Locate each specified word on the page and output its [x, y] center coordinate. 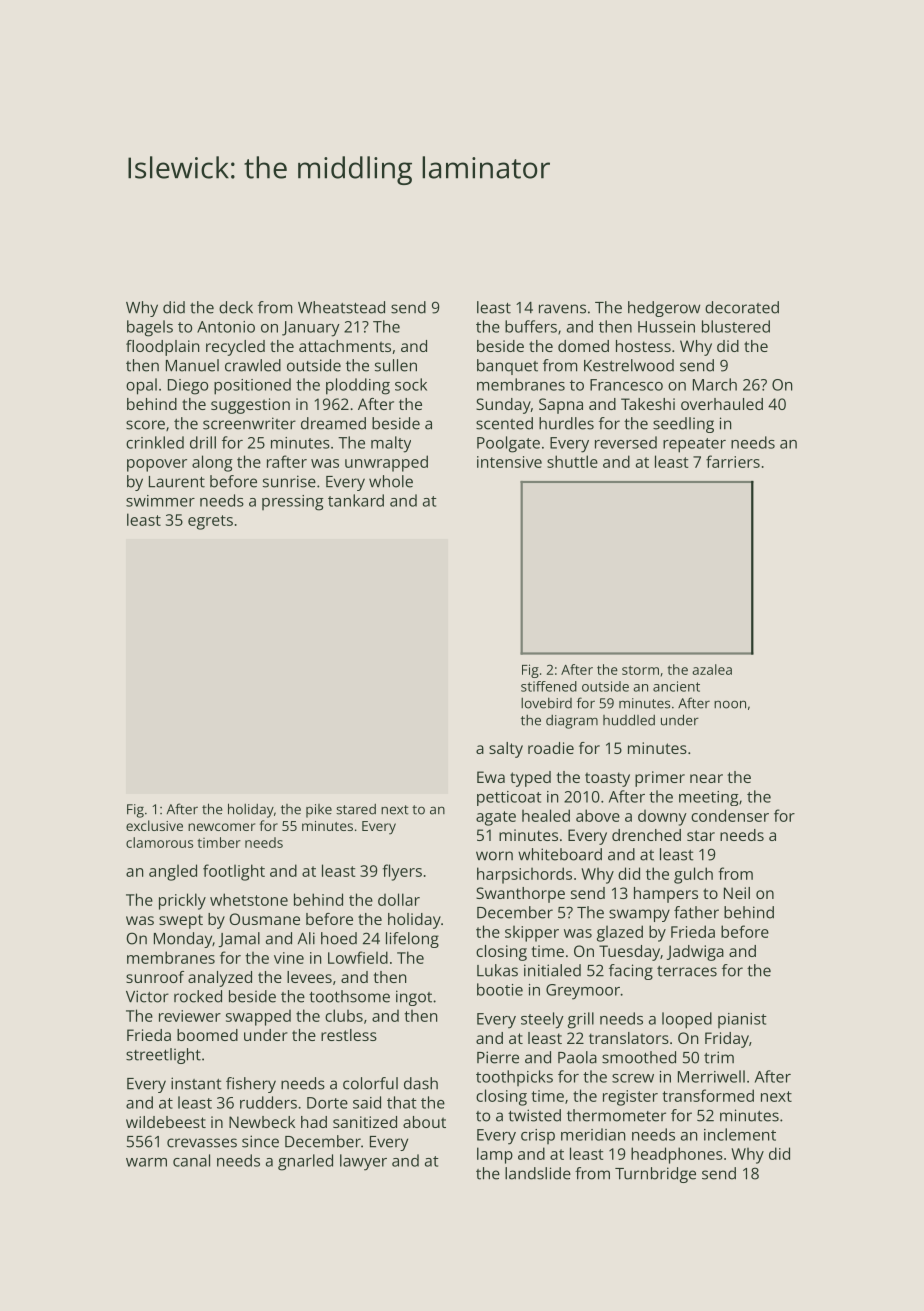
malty [391, 444]
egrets [210, 522]
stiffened [549, 686]
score [145, 425]
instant [196, 1083]
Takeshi [648, 404]
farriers [733, 461]
